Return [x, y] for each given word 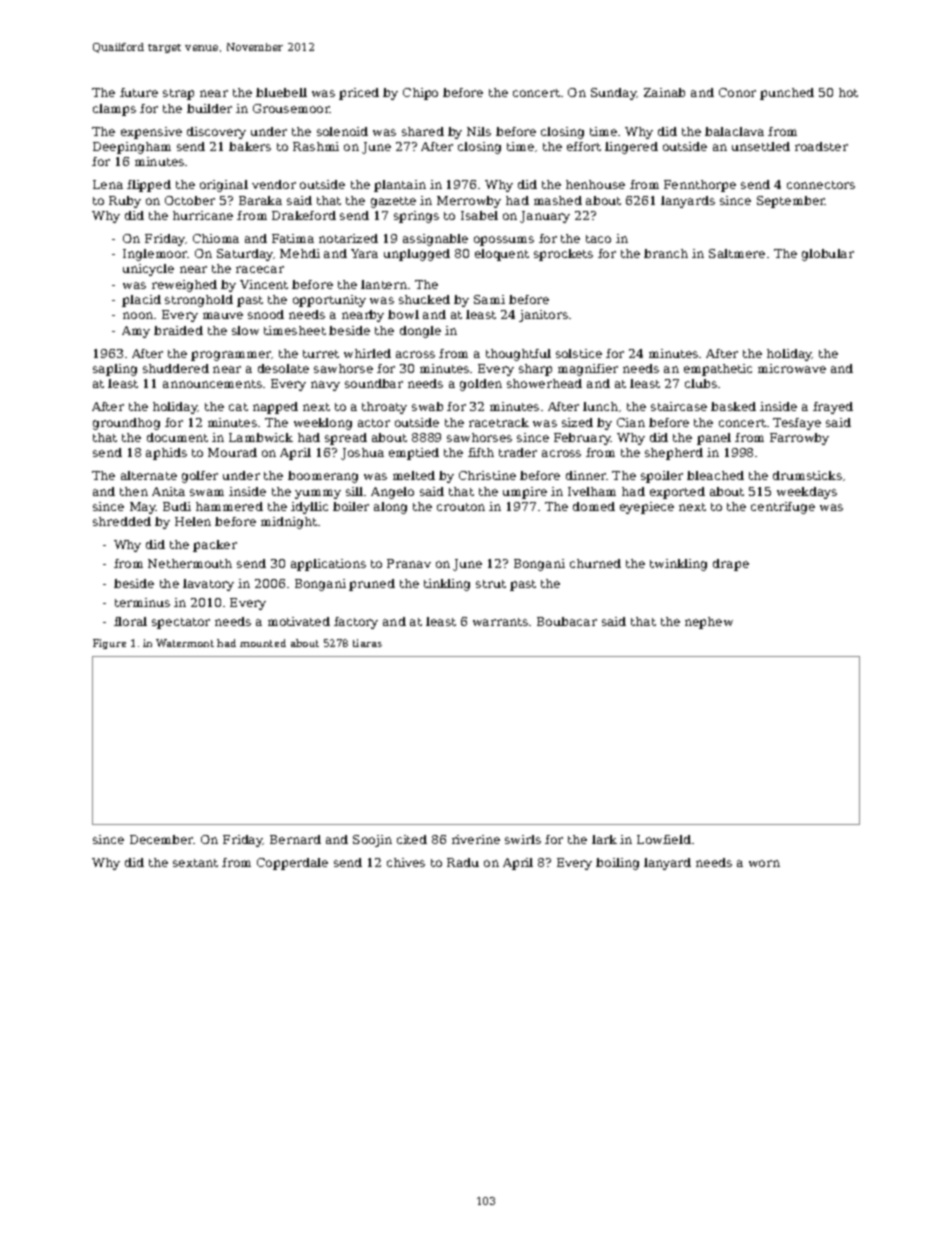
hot [848, 92]
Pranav [409, 563]
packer [215, 546]
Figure [109, 644]
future [139, 92]
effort [584, 146]
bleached [715, 475]
